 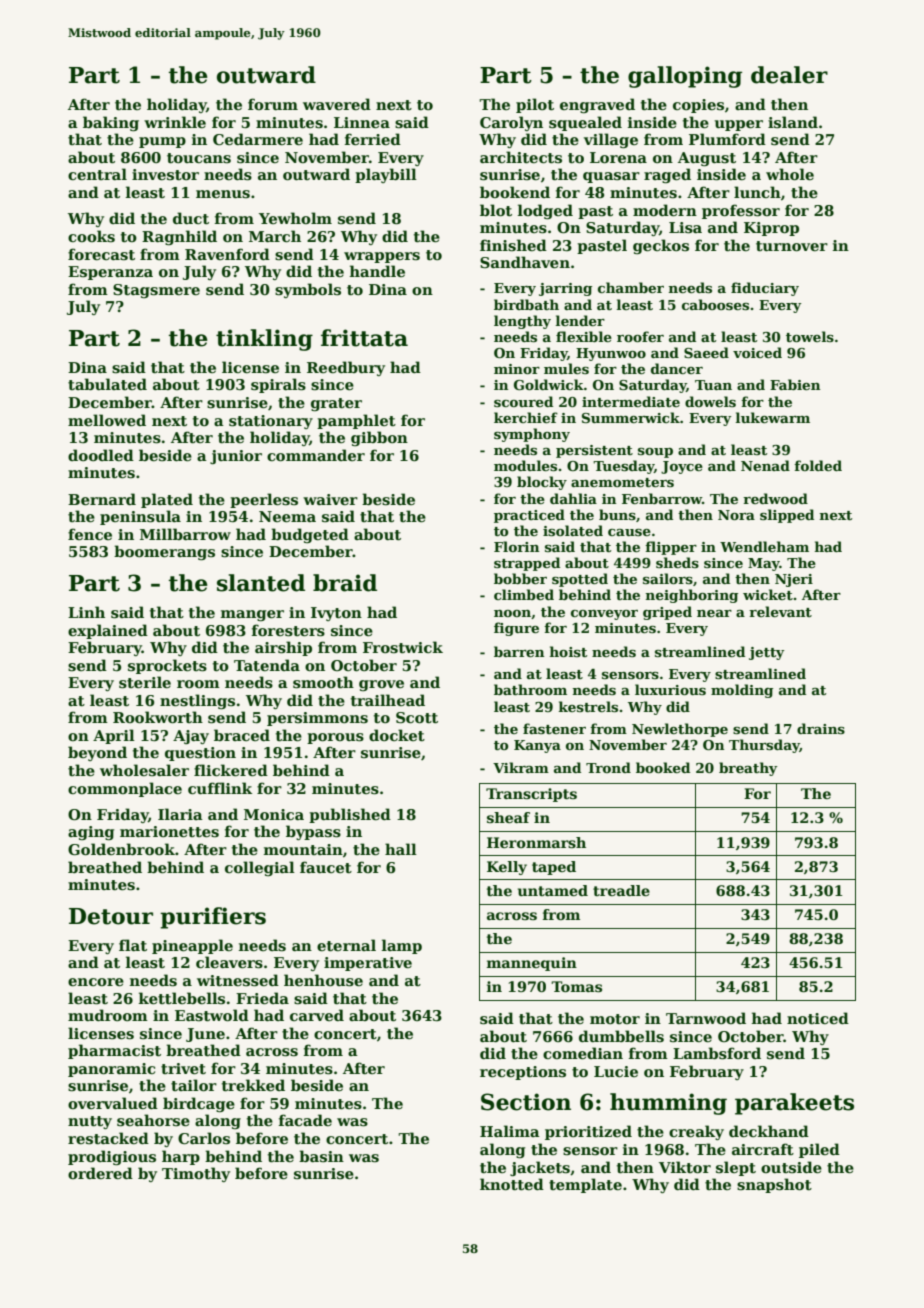 I want to click on galloping, so click(x=685, y=77).
